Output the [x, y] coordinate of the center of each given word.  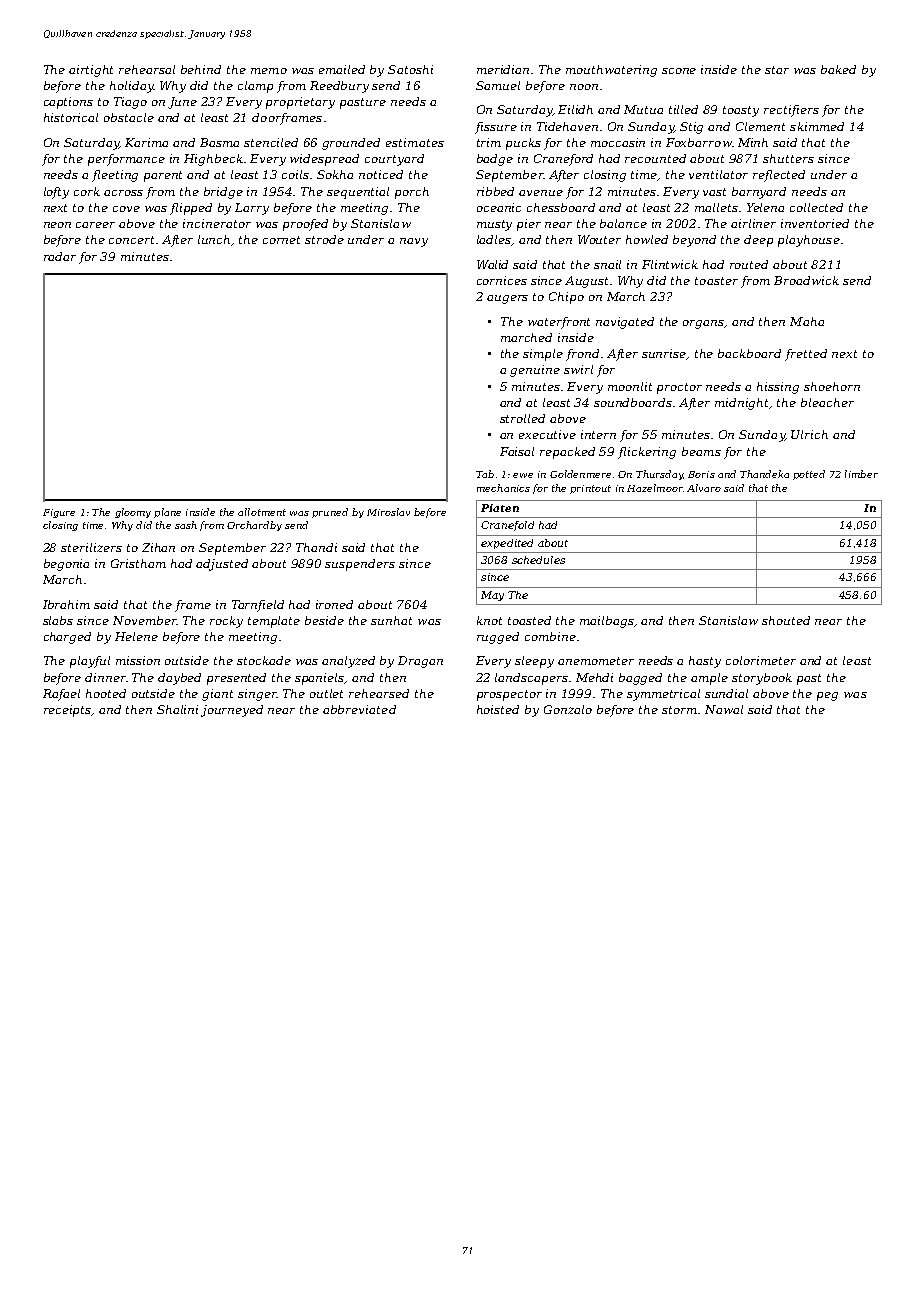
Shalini [177, 709]
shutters [788, 158]
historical [71, 117]
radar [60, 256]
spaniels [320, 679]
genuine [535, 371]
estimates [415, 142]
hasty [705, 662]
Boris [701, 474]
